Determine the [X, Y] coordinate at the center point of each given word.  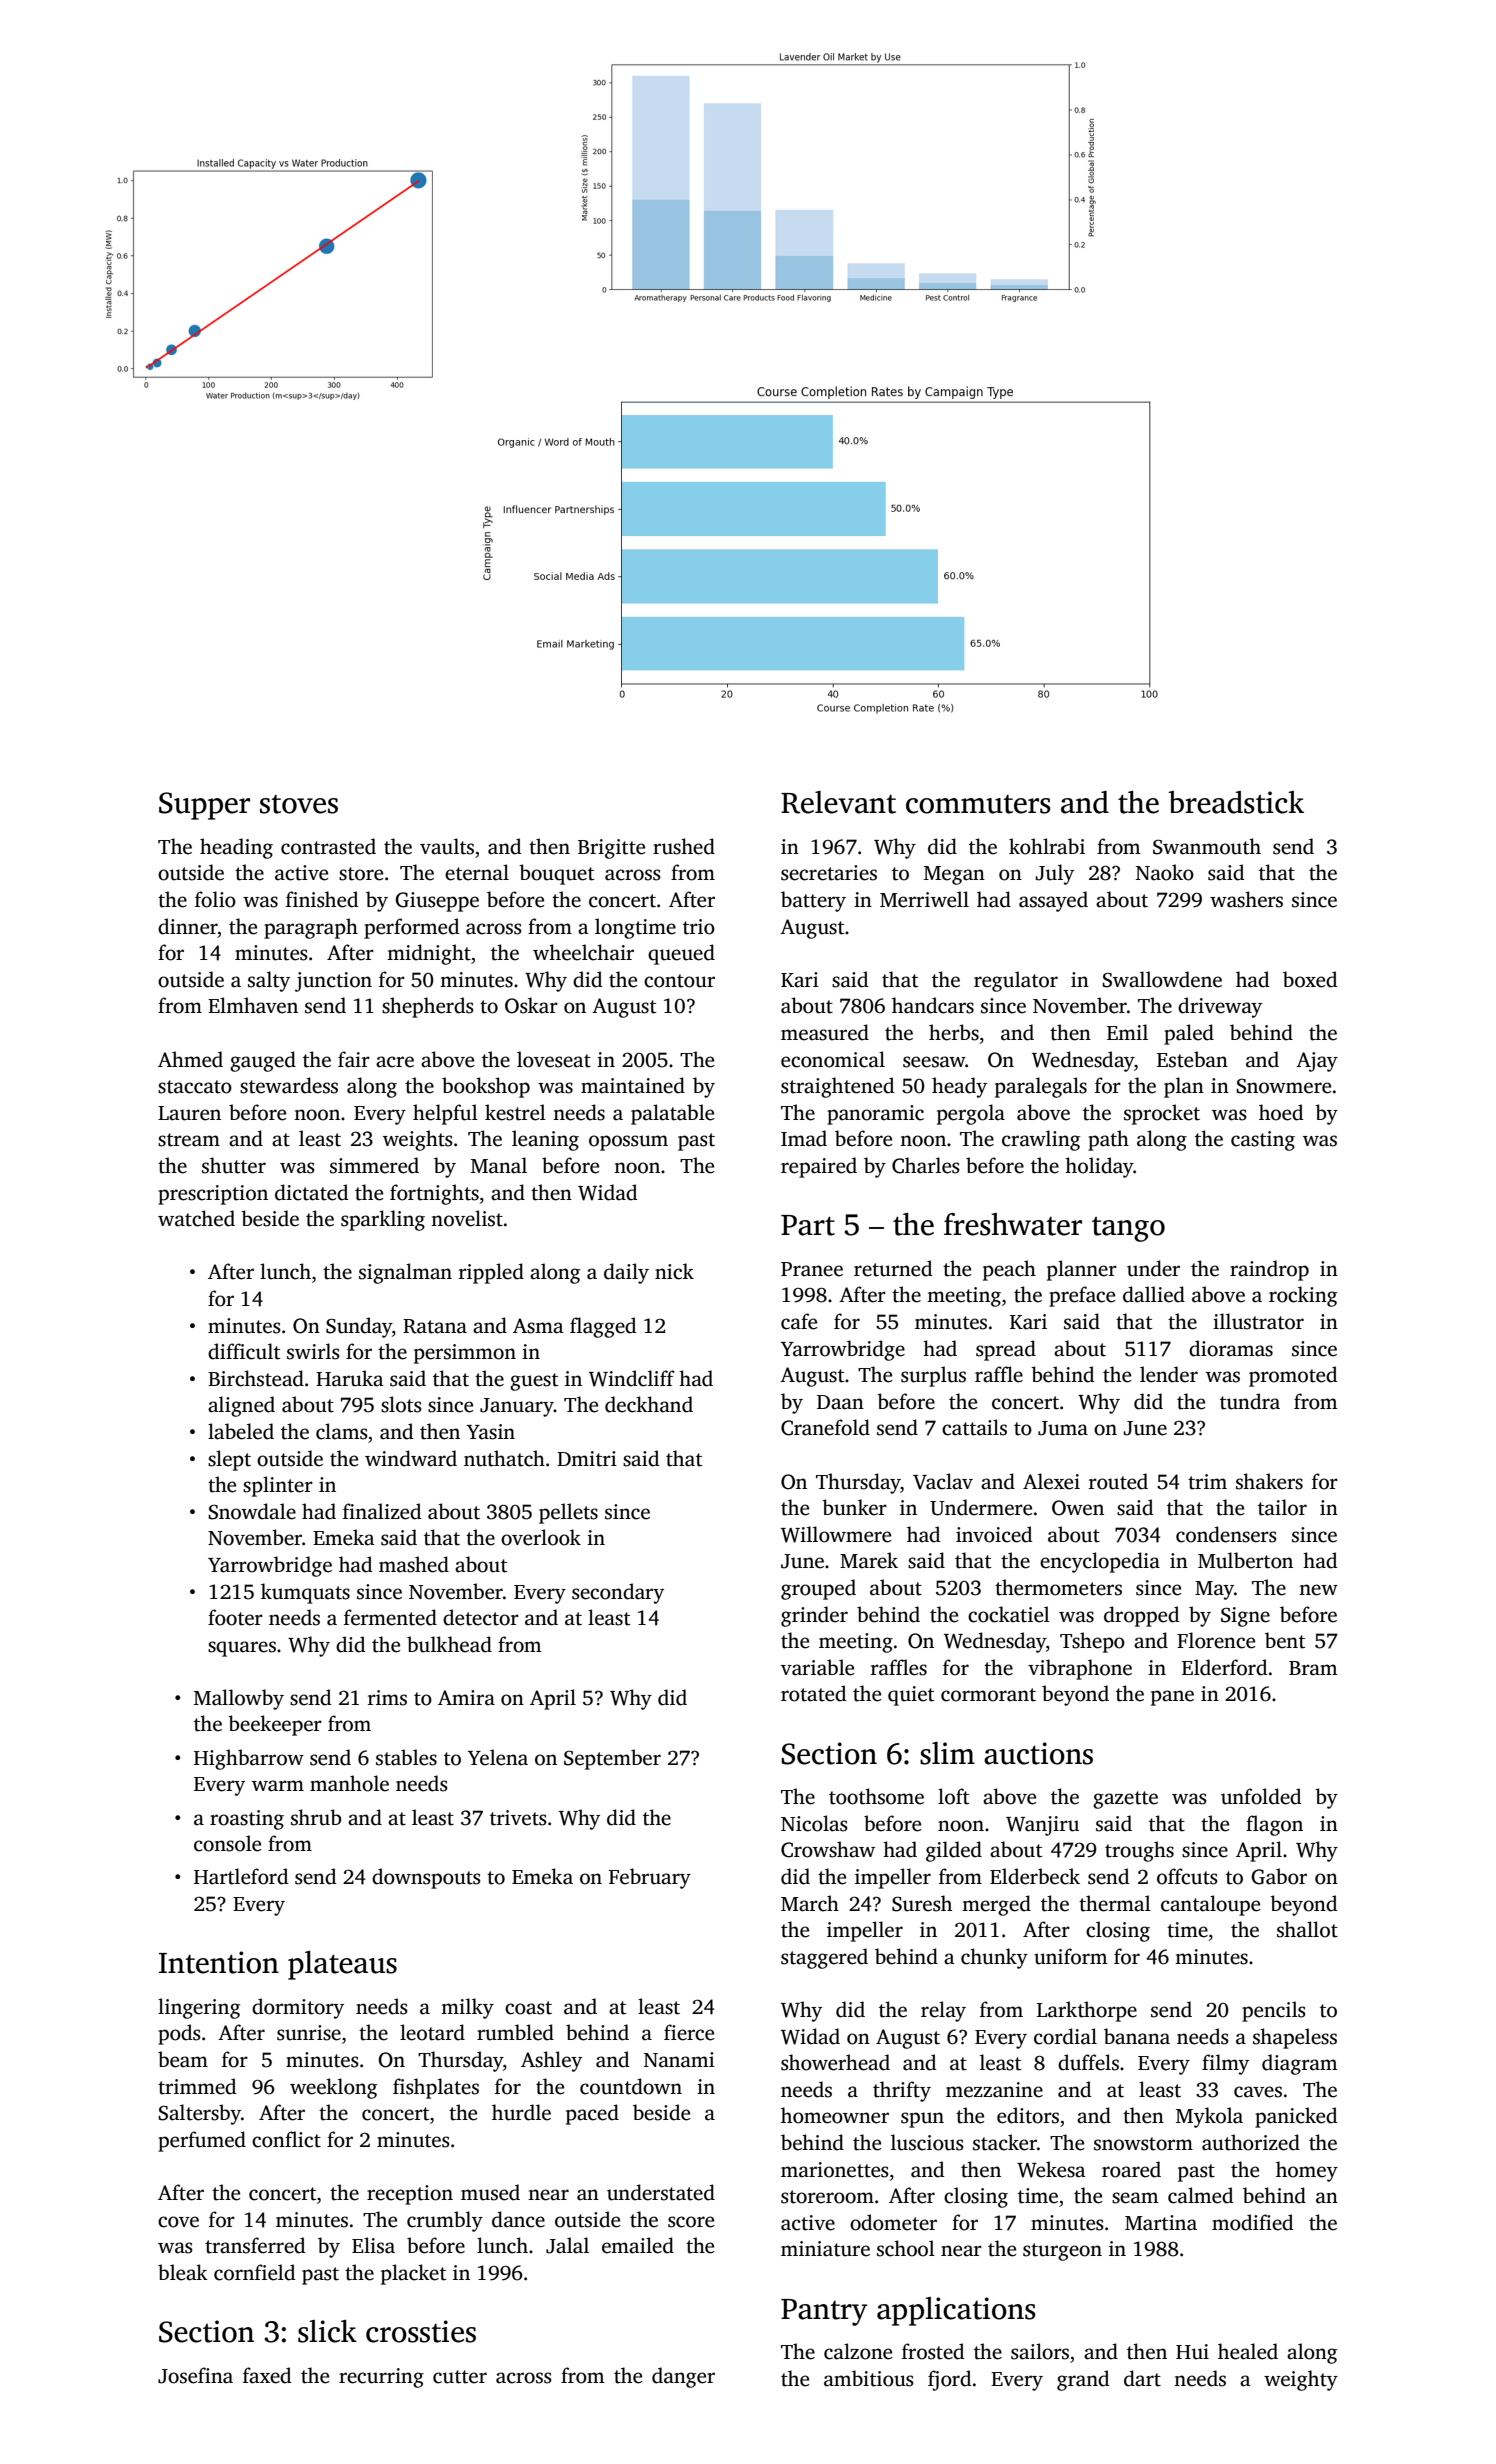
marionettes [835, 2170]
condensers [1226, 1534]
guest [534, 1382]
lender [1169, 1374]
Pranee [812, 1269]
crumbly [445, 2221]
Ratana [435, 1326]
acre [395, 1062]
